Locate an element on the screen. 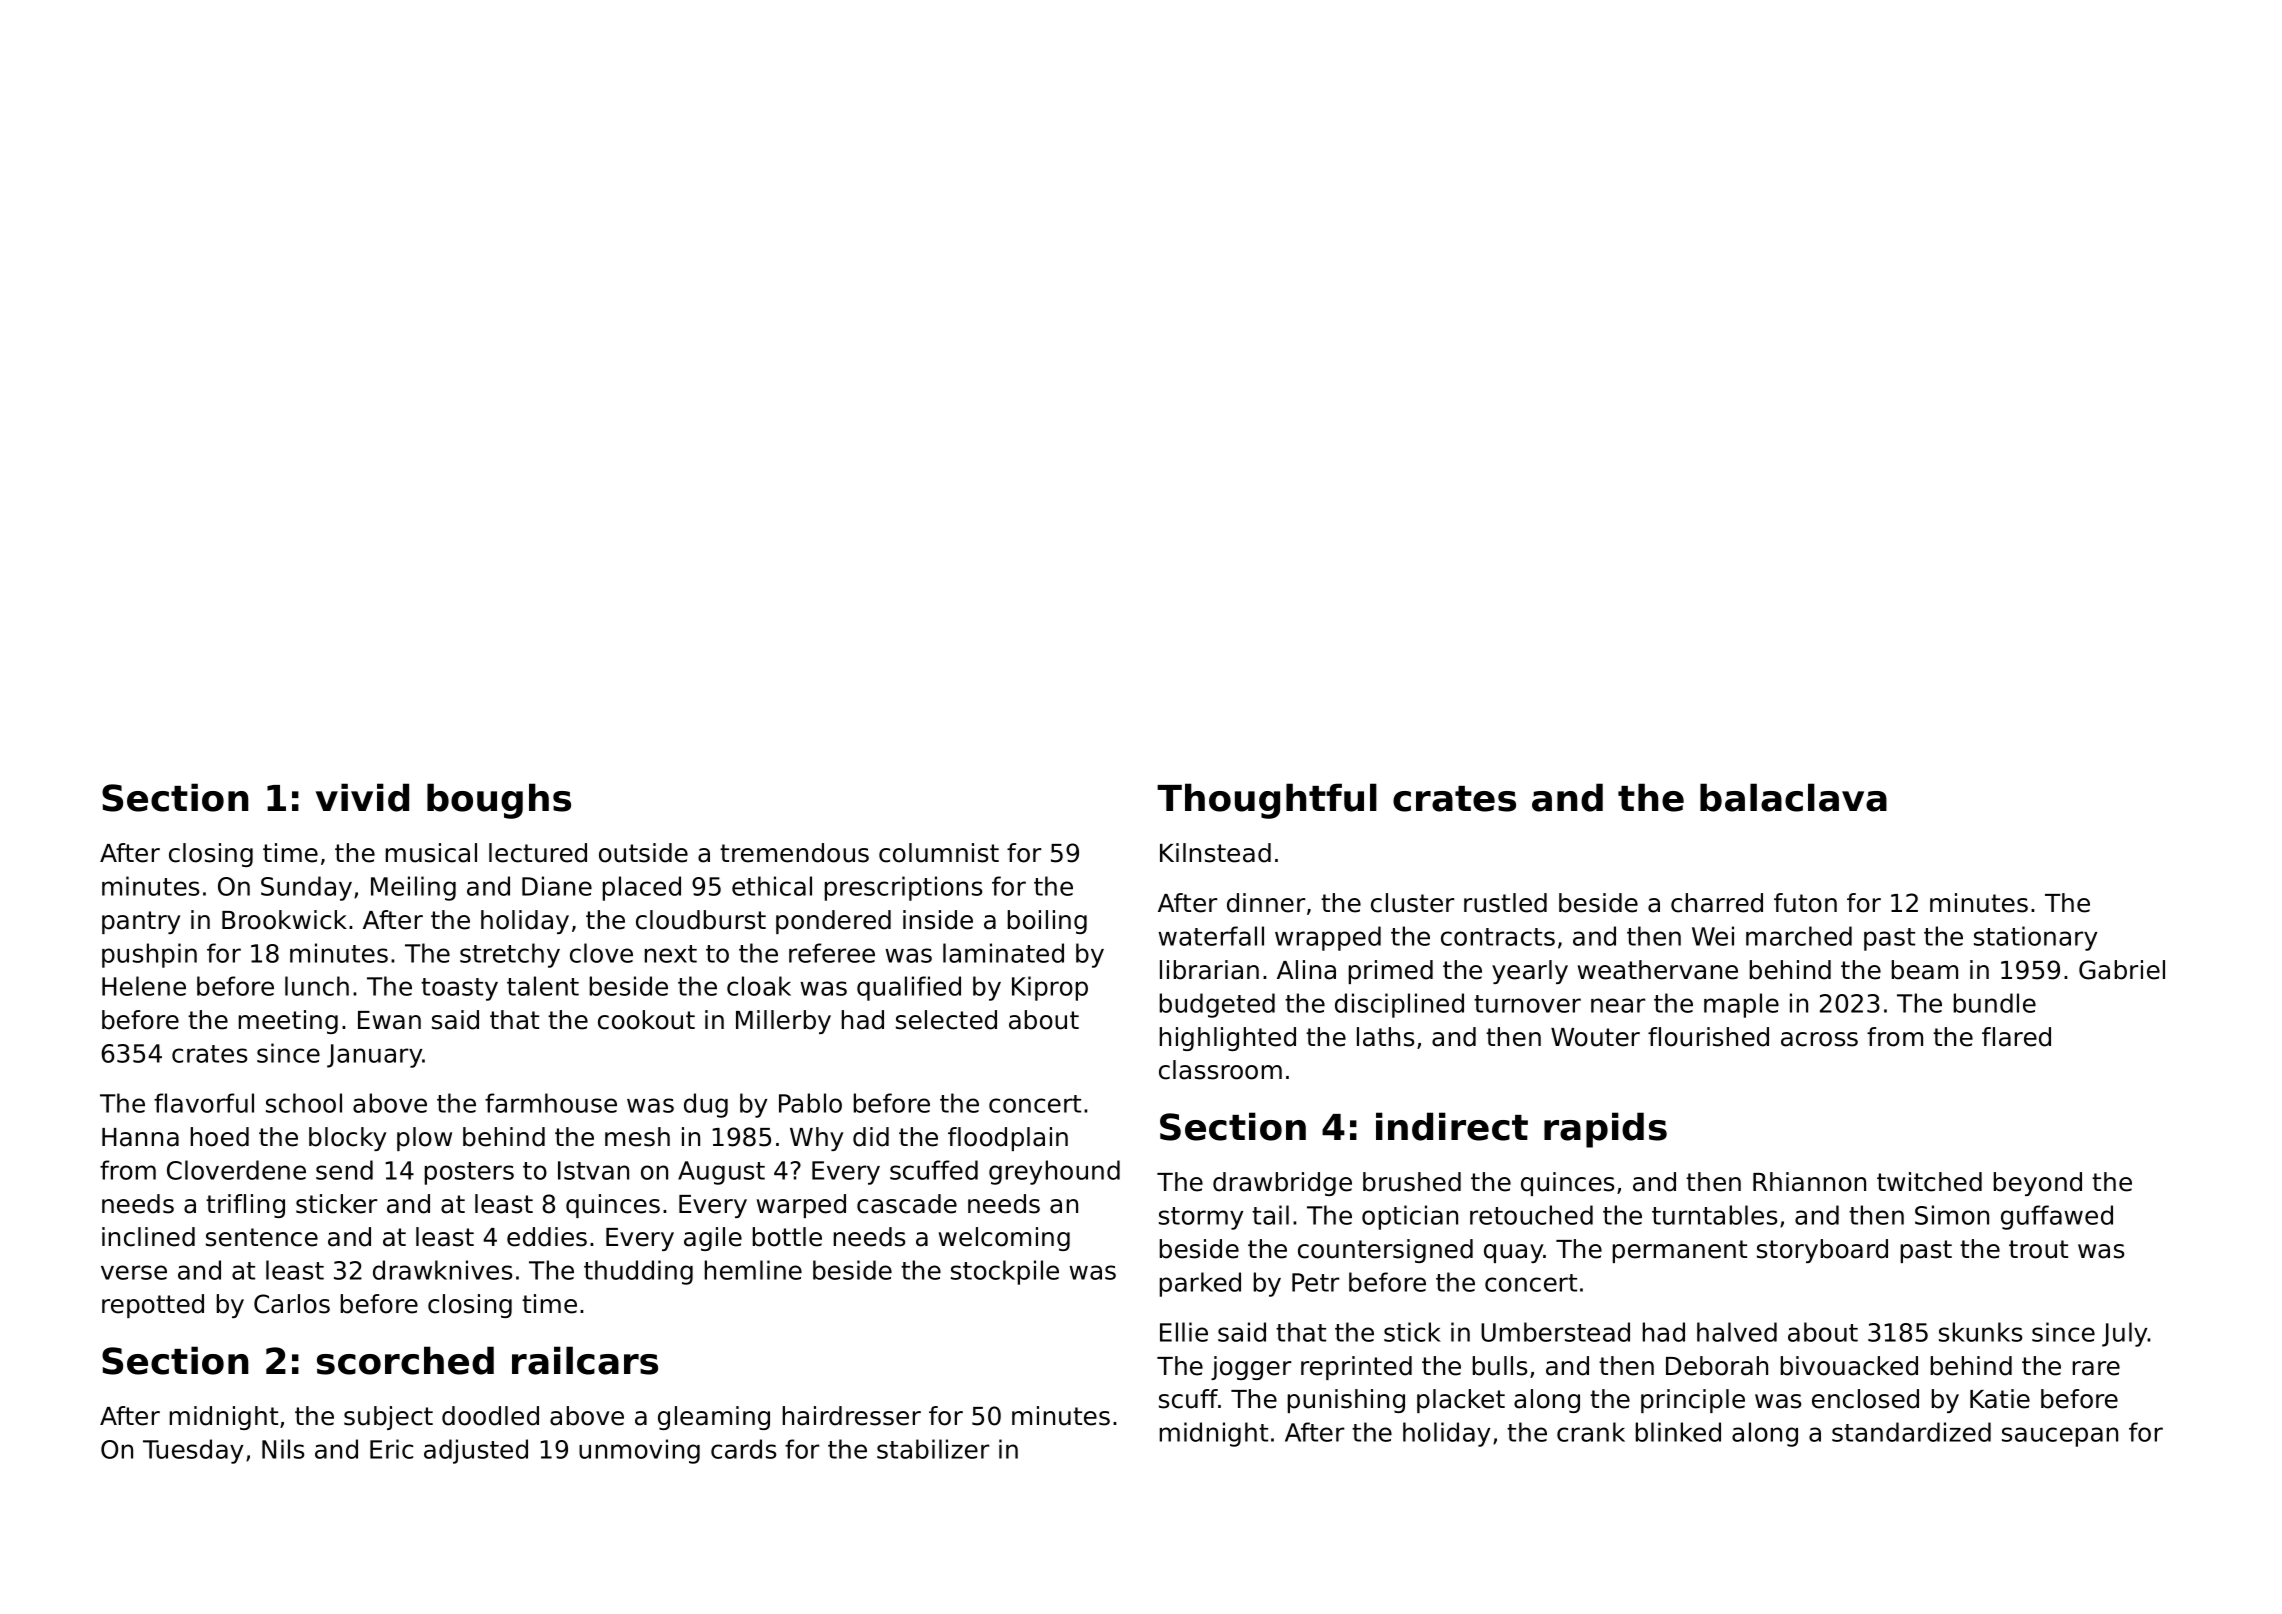 Image resolution: width=2282 pixels, height=1614 pixels. meeting is located at coordinates (288, 1022).
